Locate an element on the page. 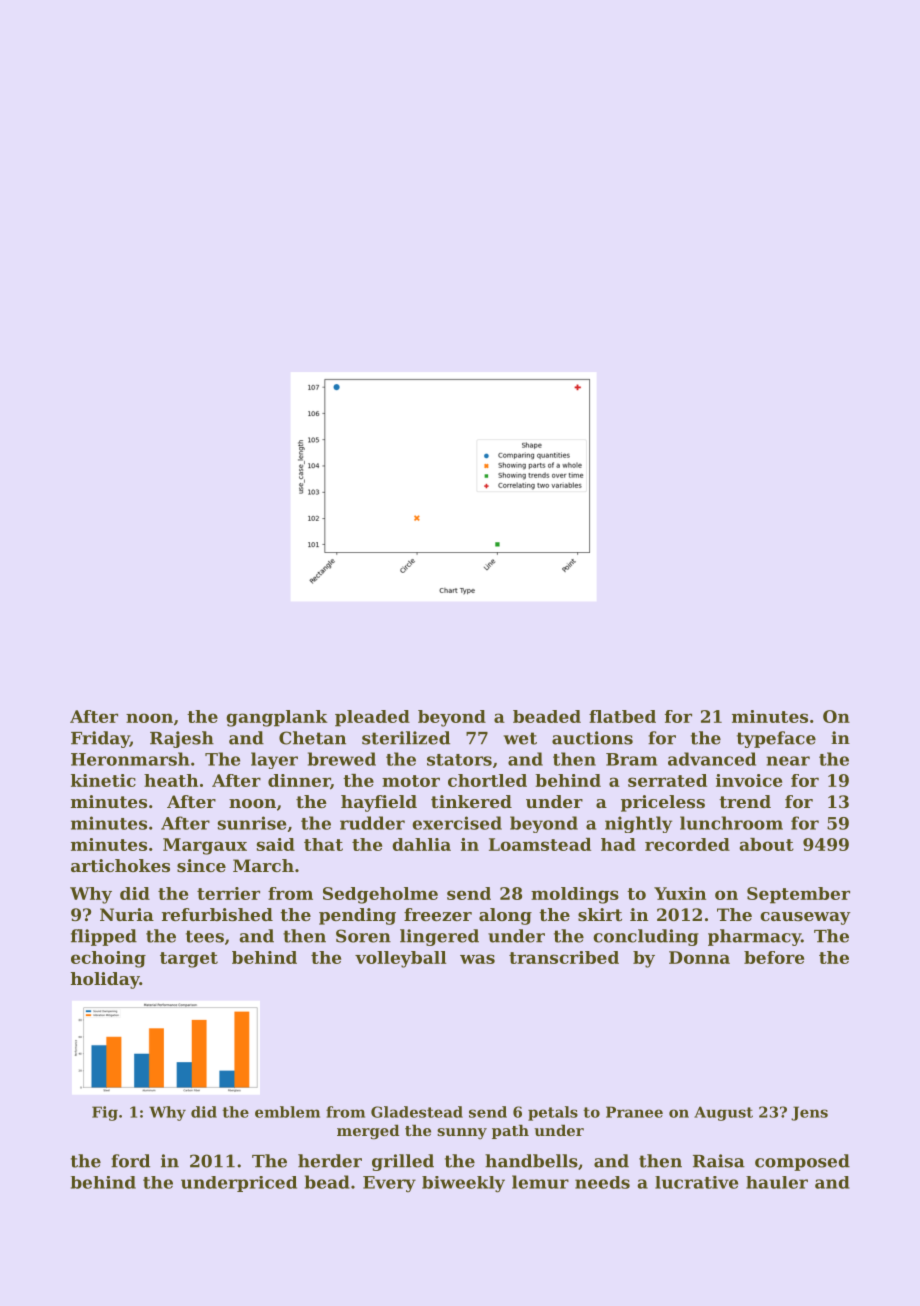 Image resolution: width=920 pixels, height=1306 pixels. kinetic is located at coordinates (103, 780).
